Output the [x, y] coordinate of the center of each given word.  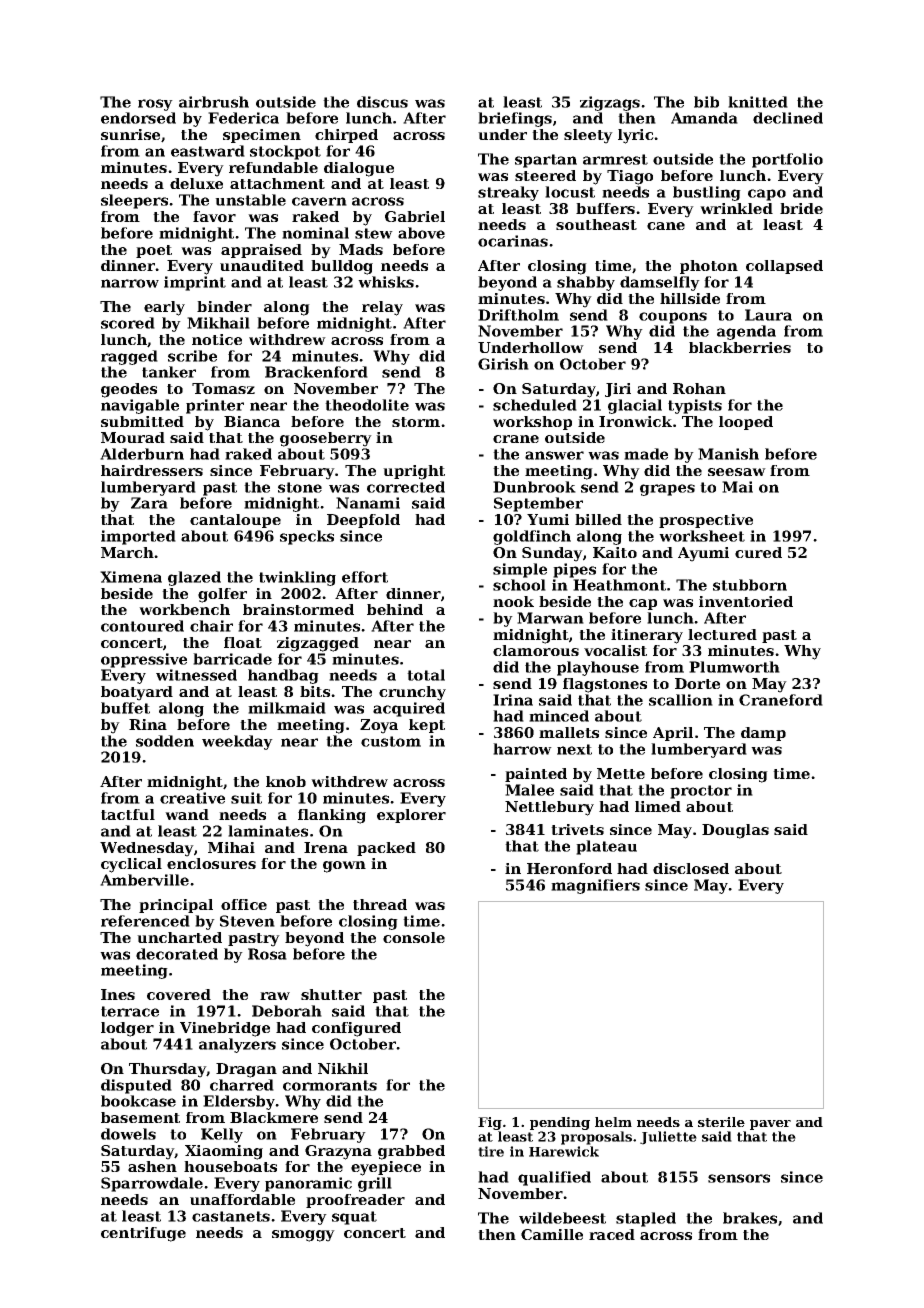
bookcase [138, 1101]
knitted [758, 102]
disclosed [691, 868]
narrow [130, 283]
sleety [588, 136]
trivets [577, 829]
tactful [128, 814]
